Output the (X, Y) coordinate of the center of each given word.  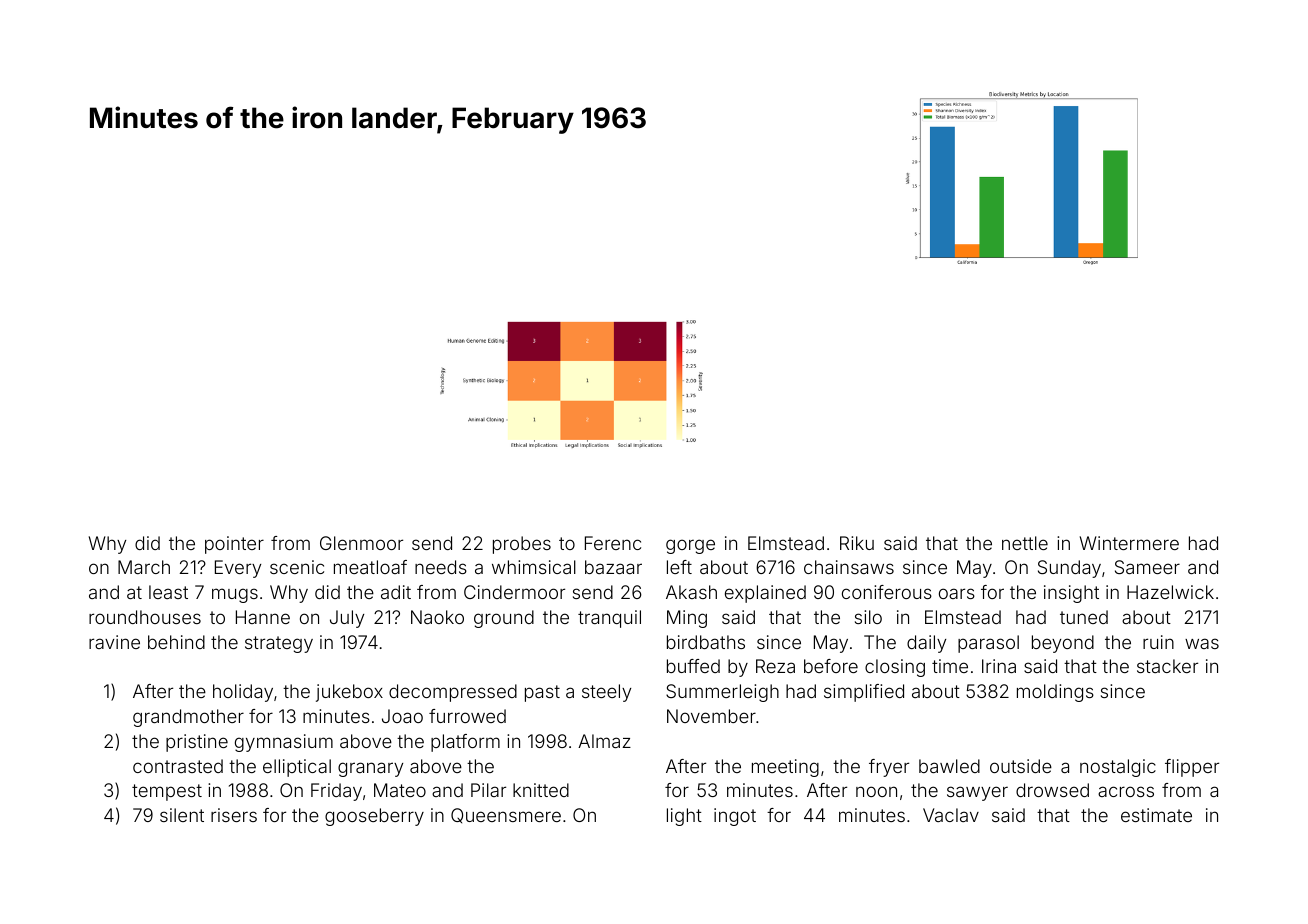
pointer (234, 545)
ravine (114, 642)
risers (234, 815)
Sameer (1147, 567)
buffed (693, 666)
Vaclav (951, 815)
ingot (735, 817)
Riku (857, 543)
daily (926, 644)
